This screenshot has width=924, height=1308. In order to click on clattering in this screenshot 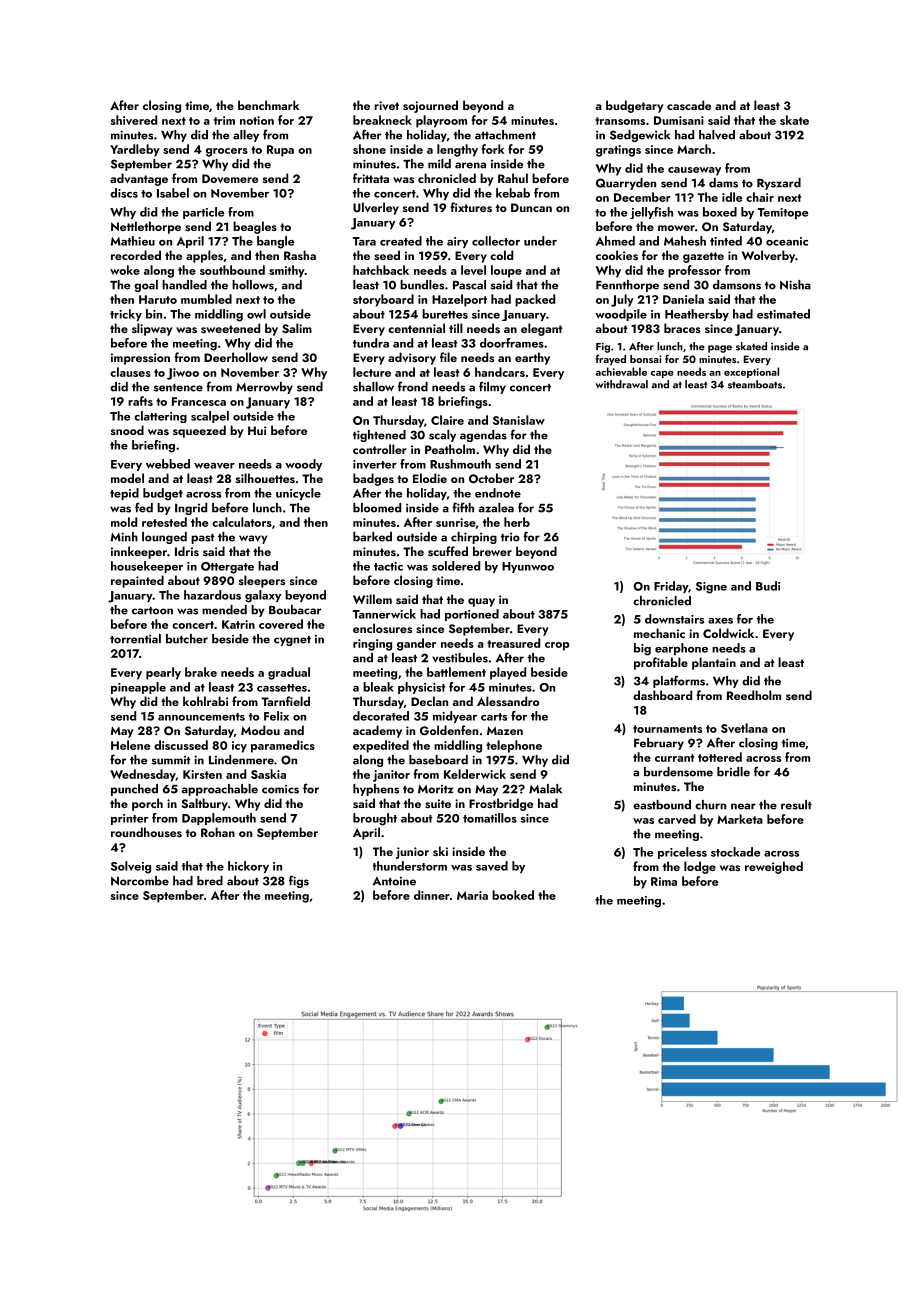, I will do `click(160, 417)`.
